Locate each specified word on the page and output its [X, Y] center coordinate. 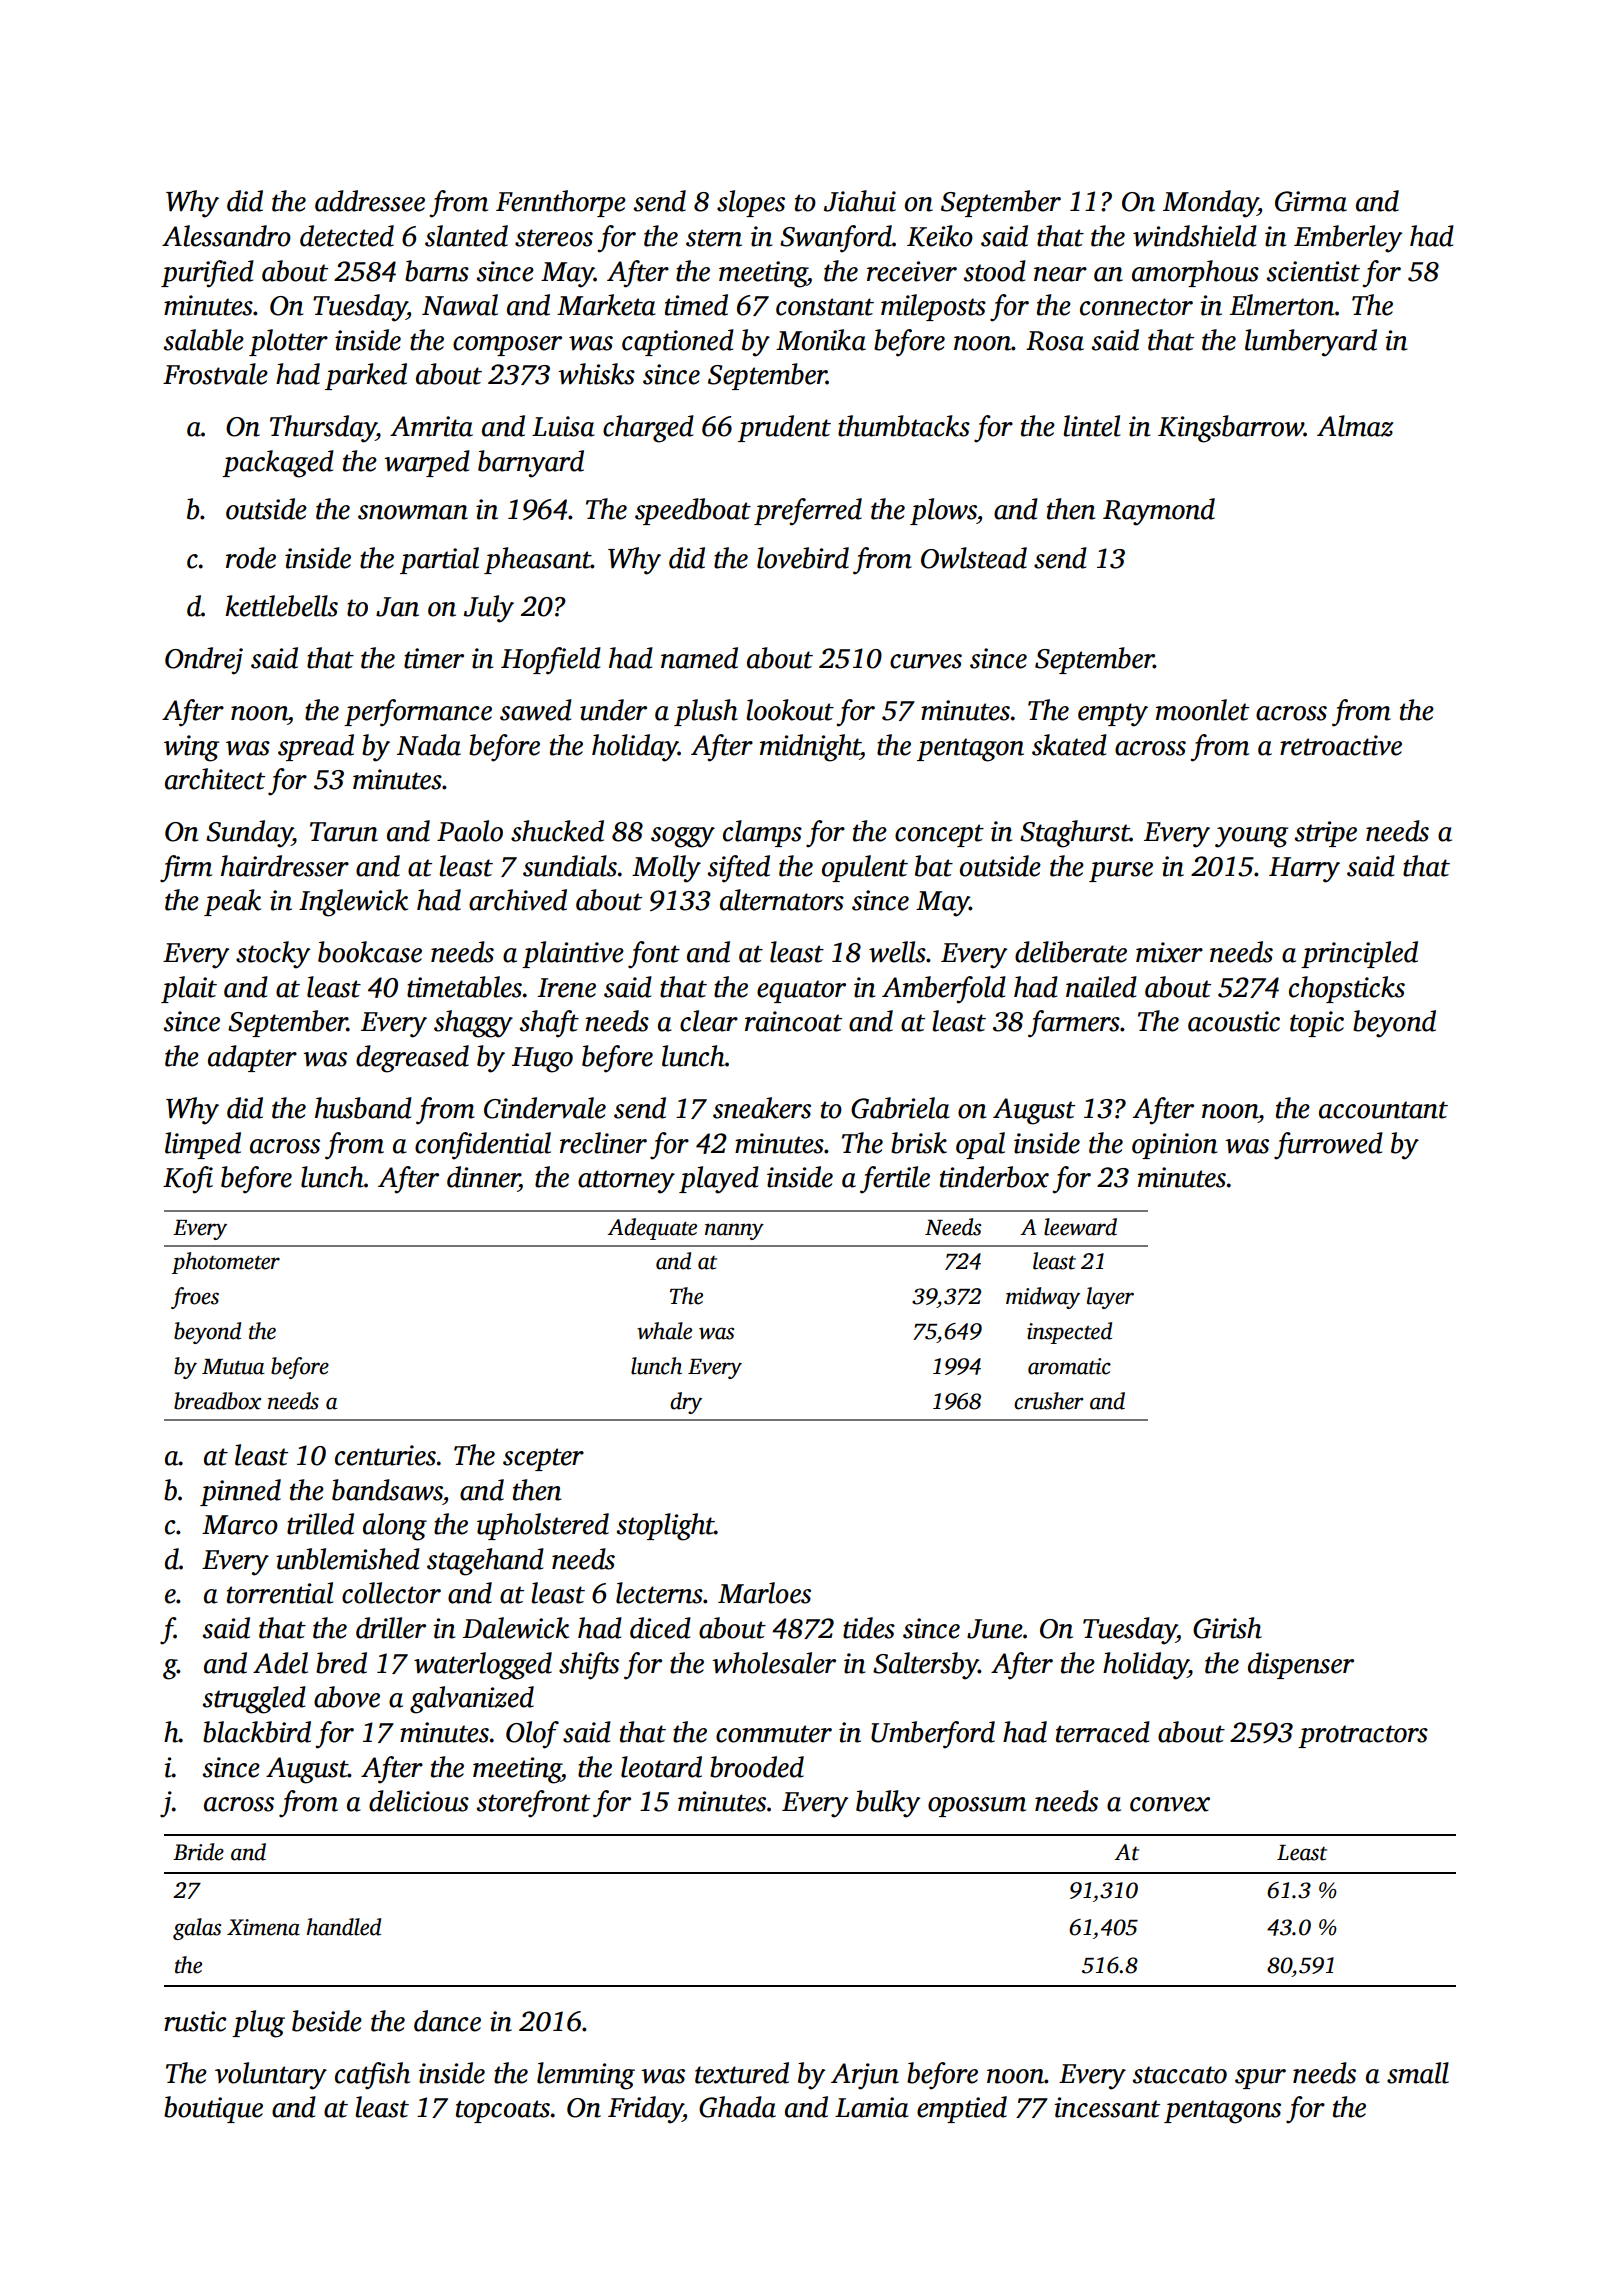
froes [195, 1298]
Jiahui [860, 201]
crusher [1049, 1401]
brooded [757, 1767]
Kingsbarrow [1231, 429]
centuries [385, 1455]
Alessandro [226, 236]
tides [869, 1628]
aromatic [1069, 1366]
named [699, 658]
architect [215, 779]
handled [344, 1927]
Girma [1311, 201]
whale [664, 1331]
